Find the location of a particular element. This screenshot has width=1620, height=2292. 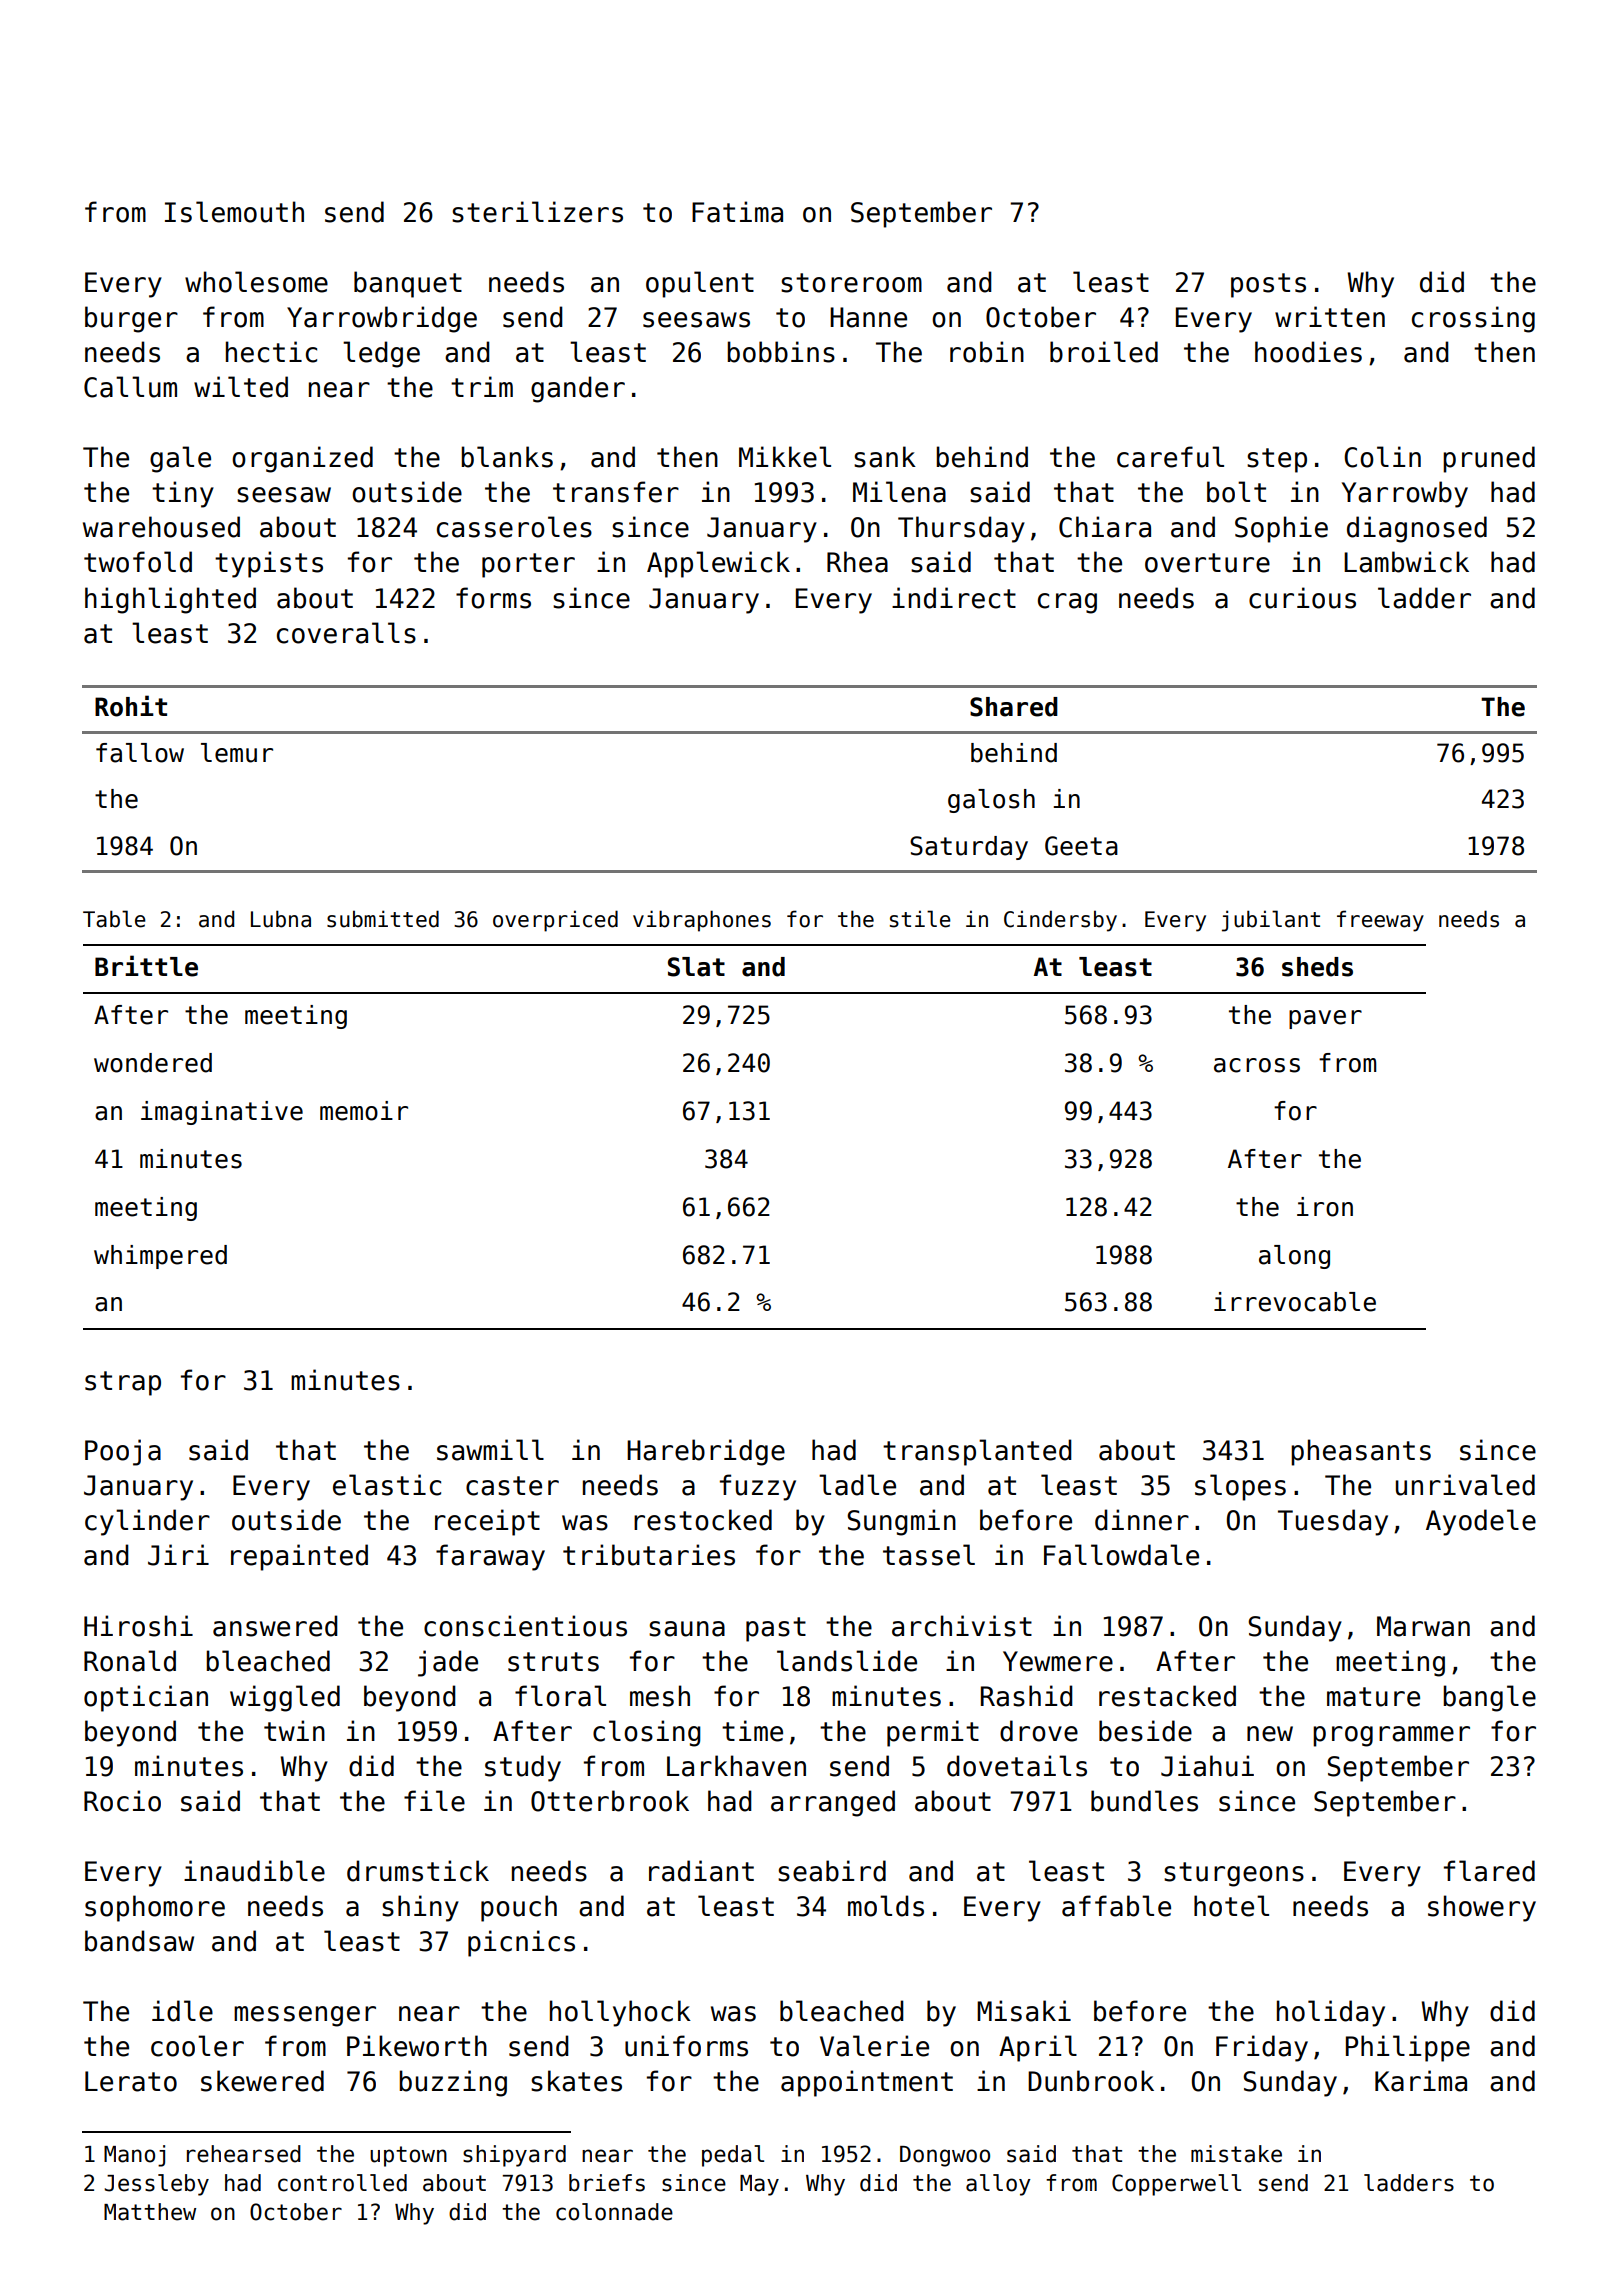

flared is located at coordinates (1489, 1871).
